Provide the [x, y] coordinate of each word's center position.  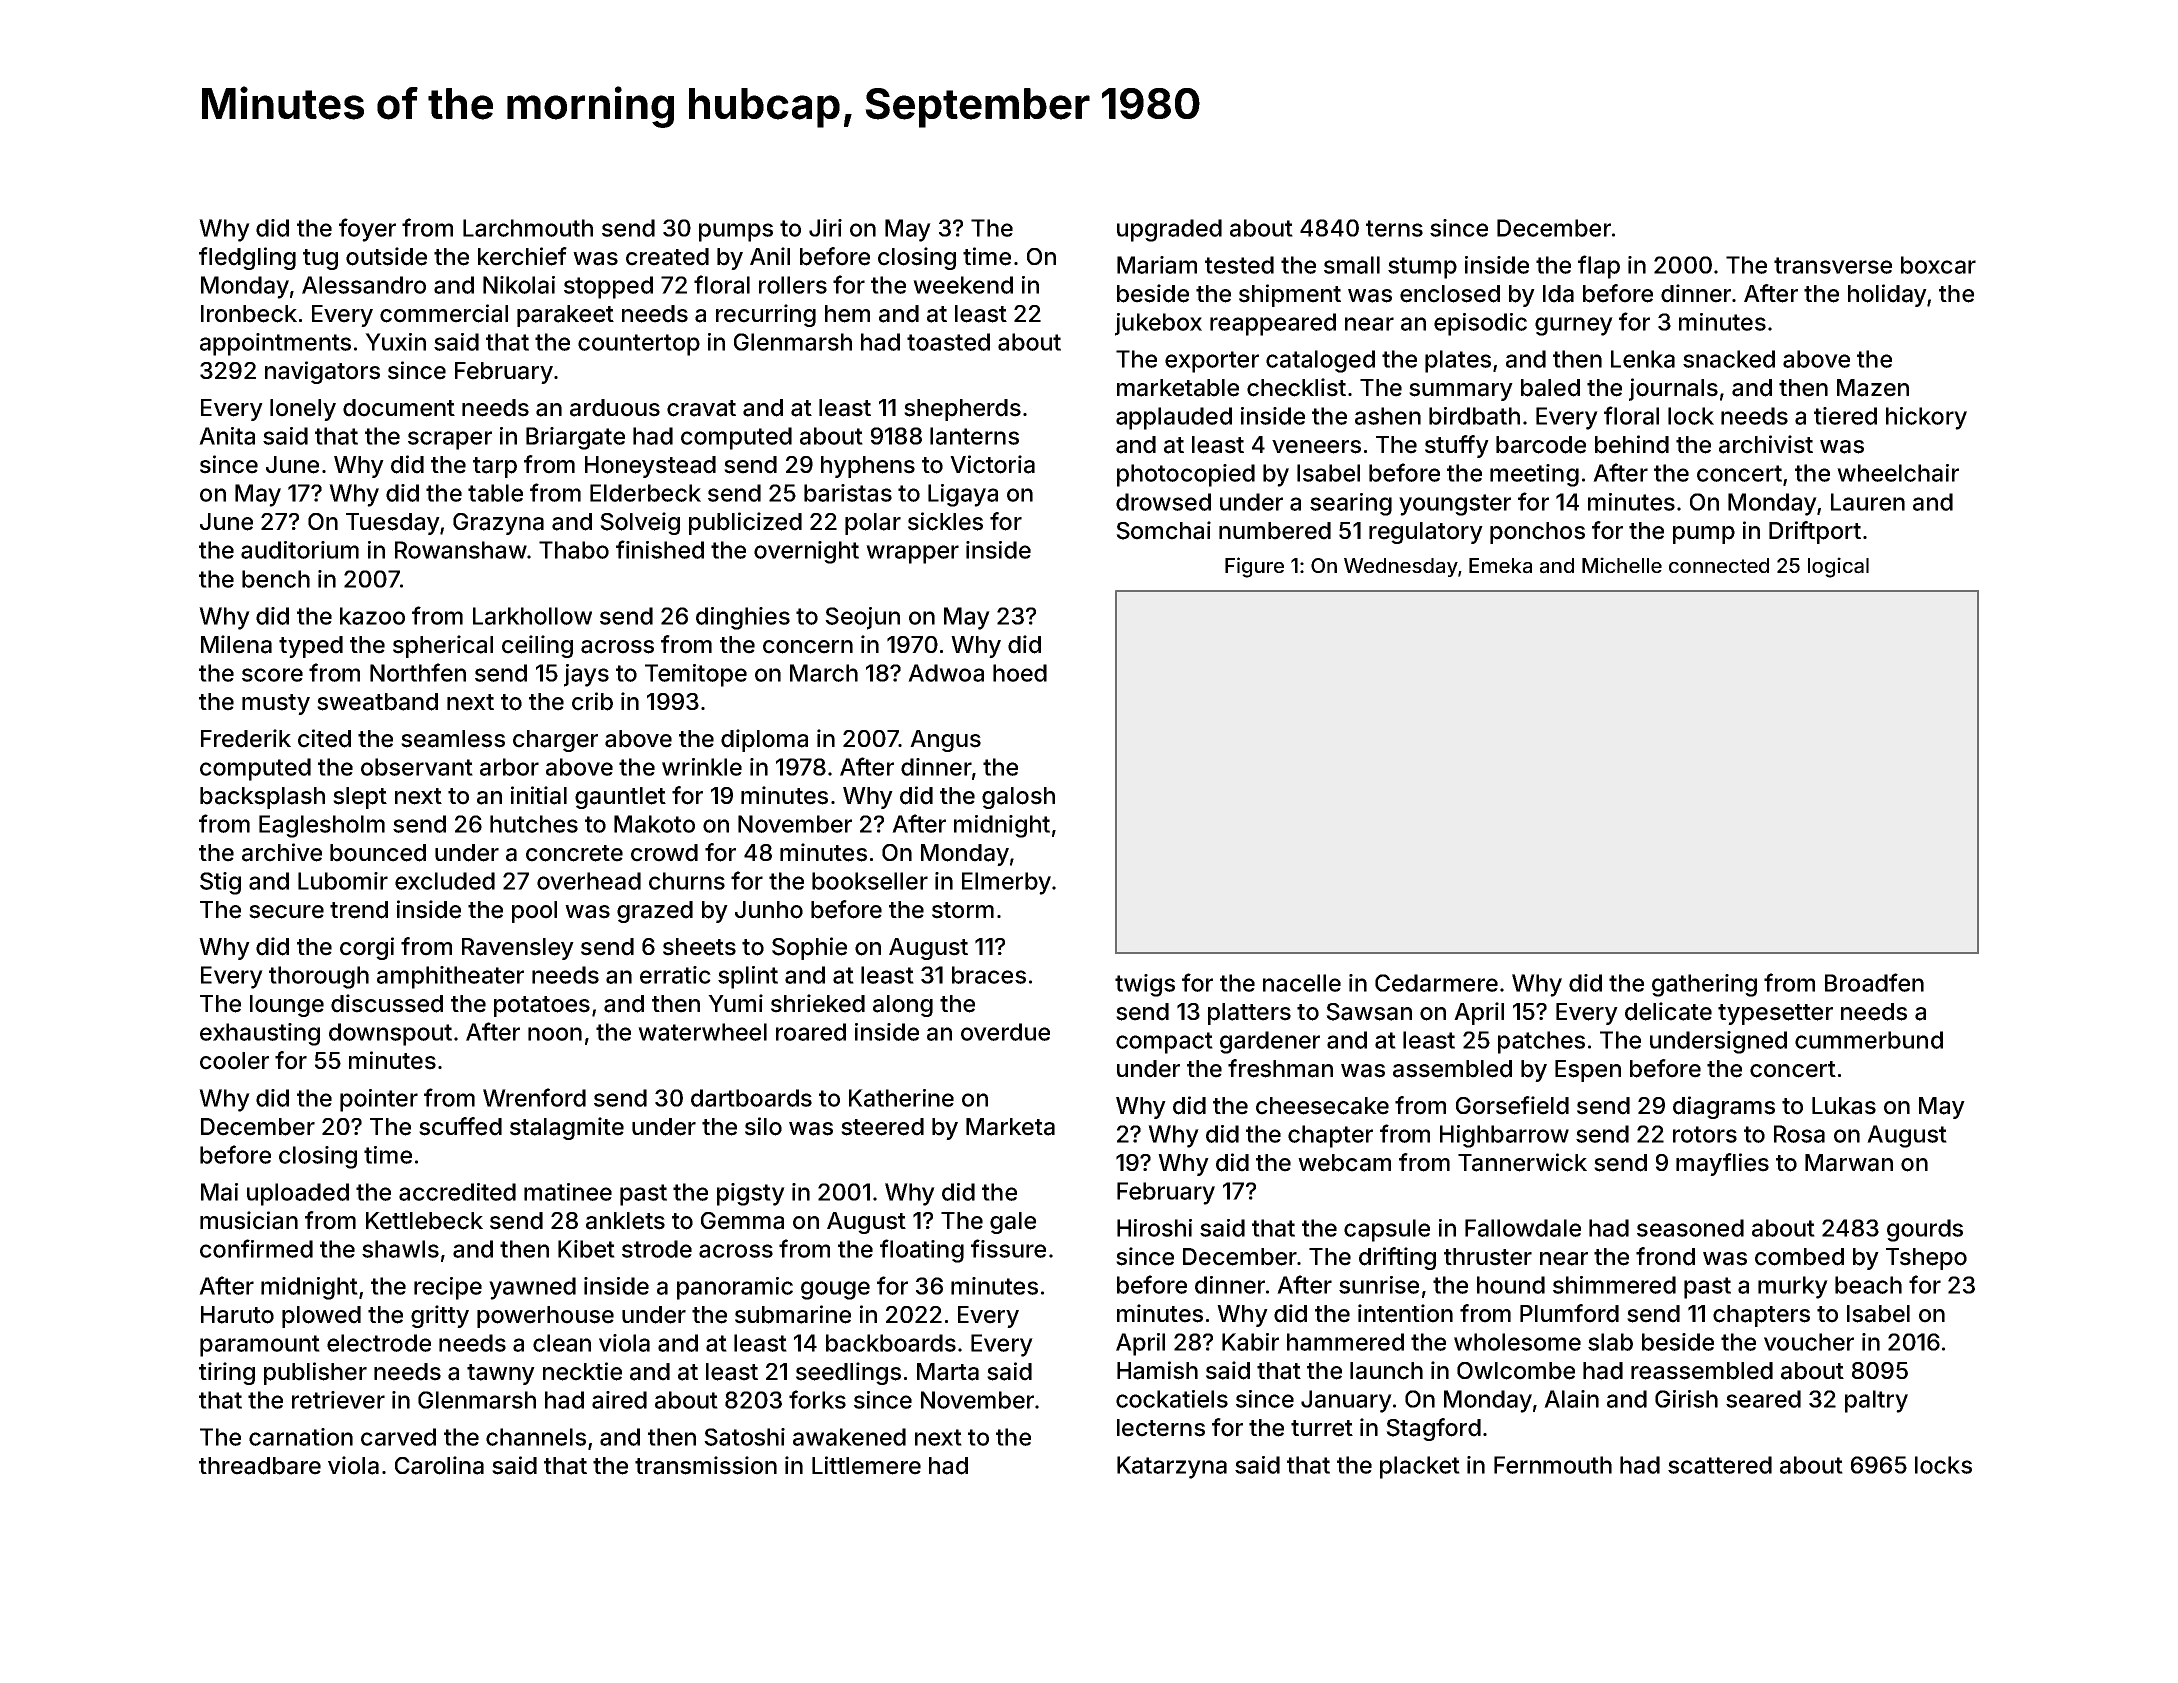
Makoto [654, 824]
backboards [891, 1343]
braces [989, 975]
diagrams [1724, 1107]
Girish [1686, 1399]
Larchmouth [528, 228]
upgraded [1169, 230]
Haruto [237, 1315]
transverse [1833, 265]
